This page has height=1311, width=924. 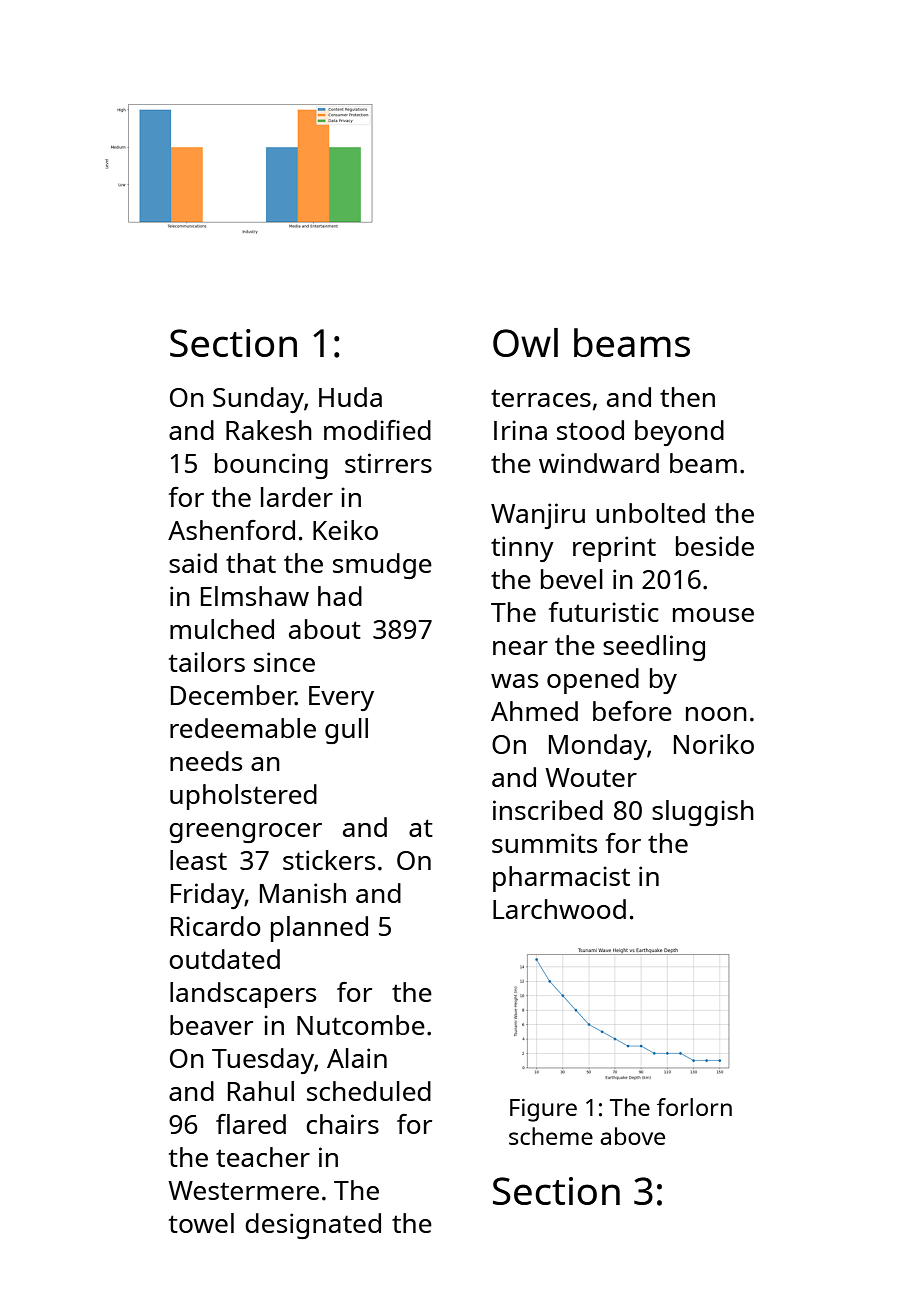 What do you see at coordinates (713, 615) in the page?
I see `mouse` at bounding box center [713, 615].
